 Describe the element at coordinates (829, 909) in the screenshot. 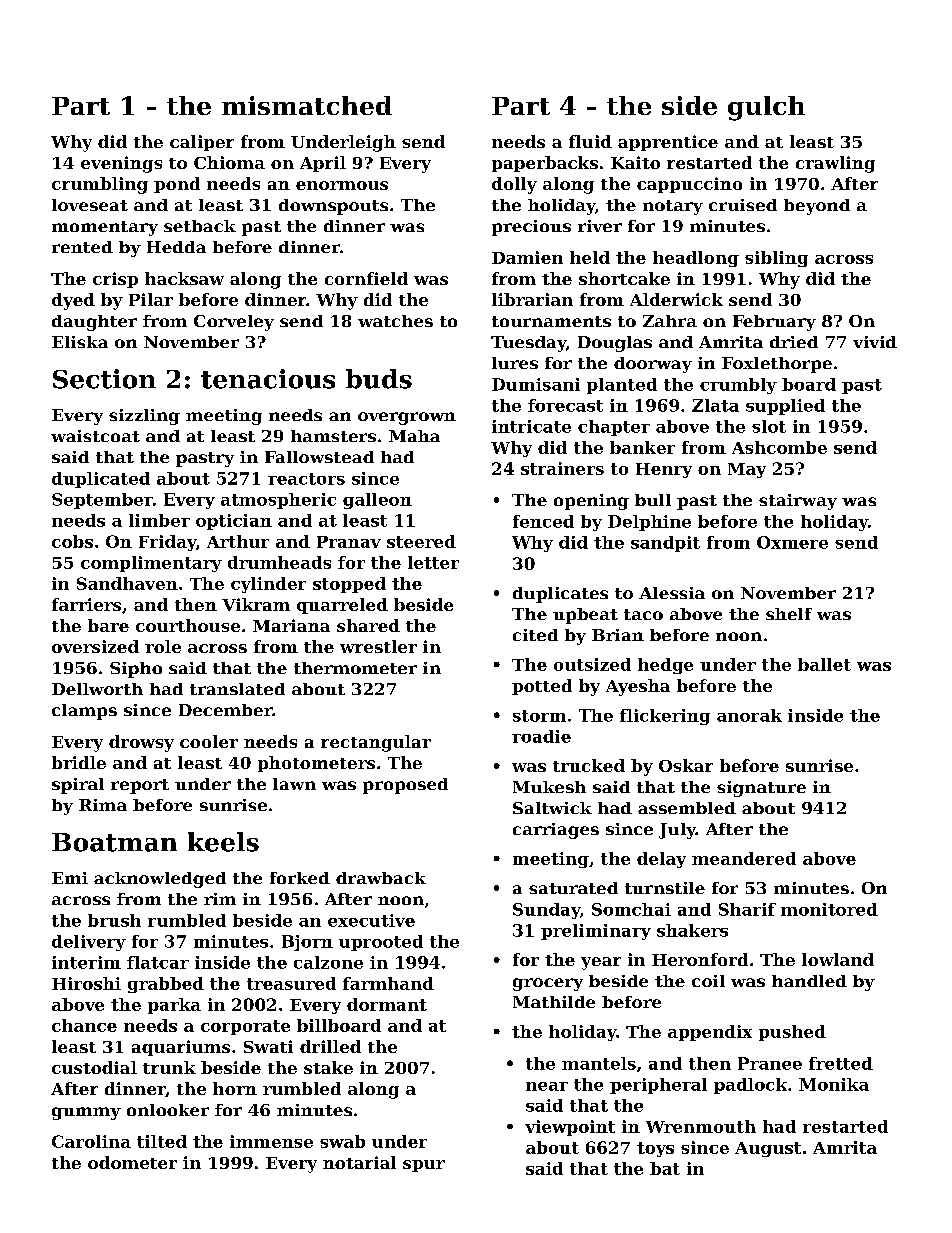

I see `monitored` at that location.
